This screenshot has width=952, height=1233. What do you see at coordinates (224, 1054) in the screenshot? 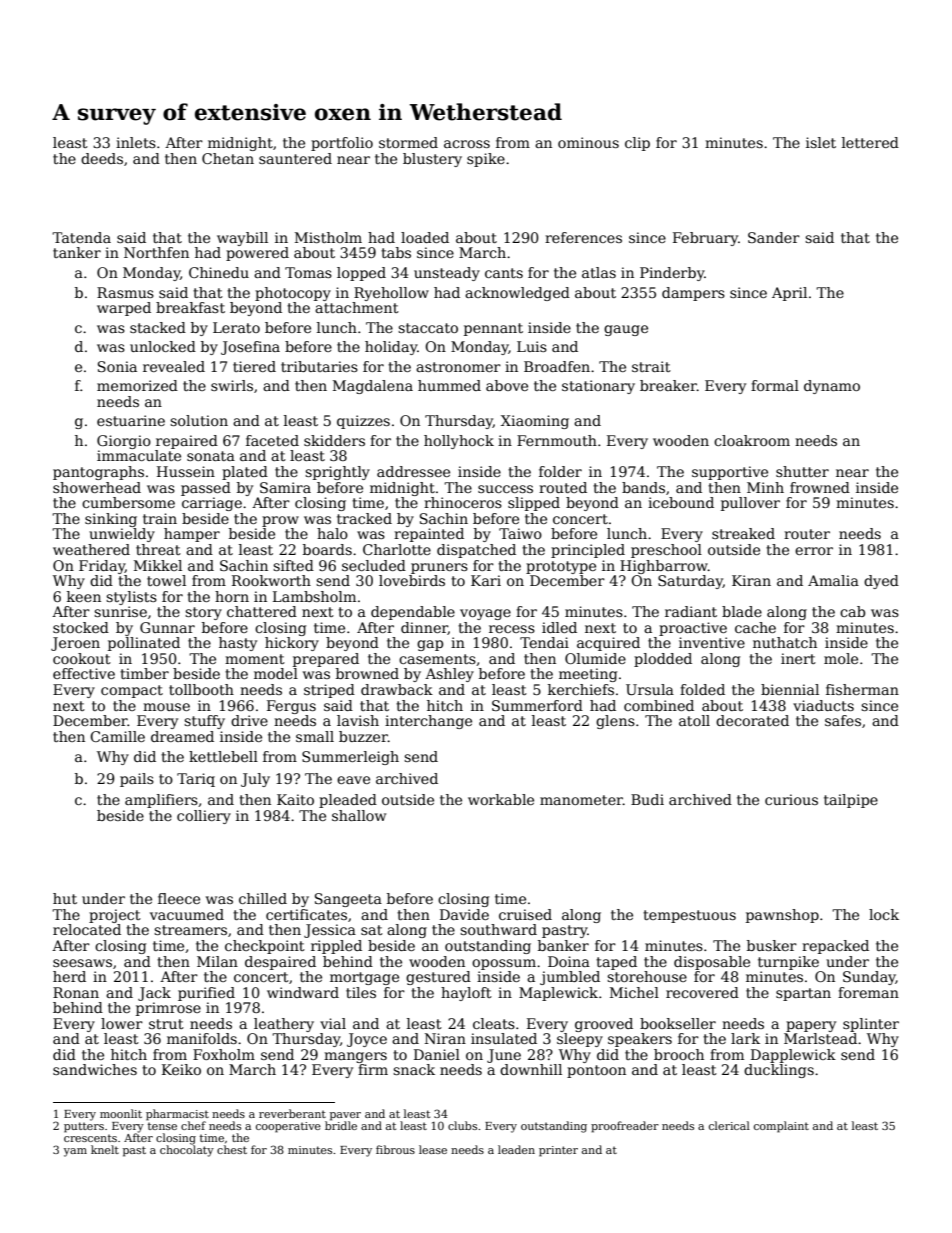
I see `Foxholm` at bounding box center [224, 1054].
